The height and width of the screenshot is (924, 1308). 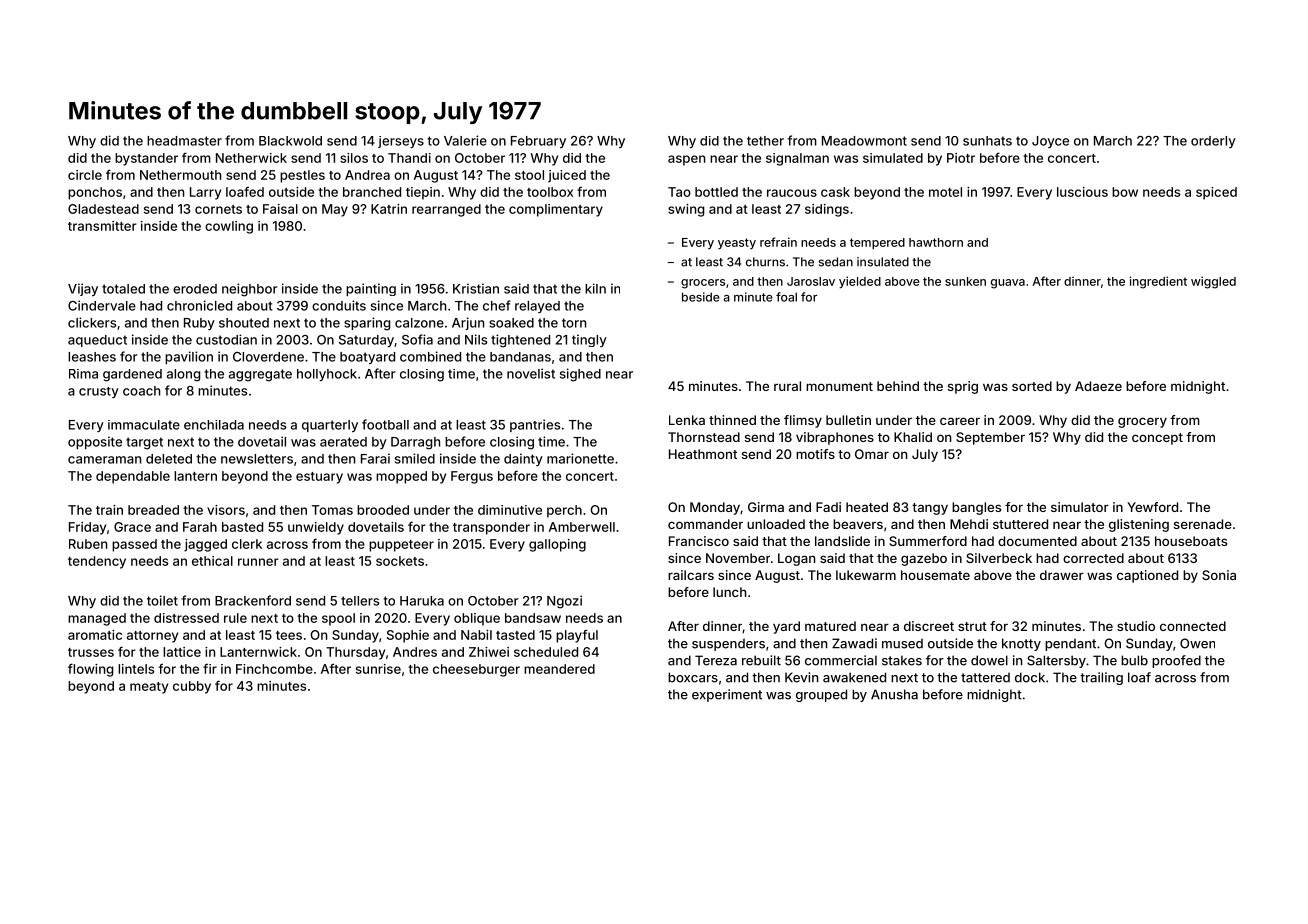 I want to click on sidings, so click(x=827, y=210).
